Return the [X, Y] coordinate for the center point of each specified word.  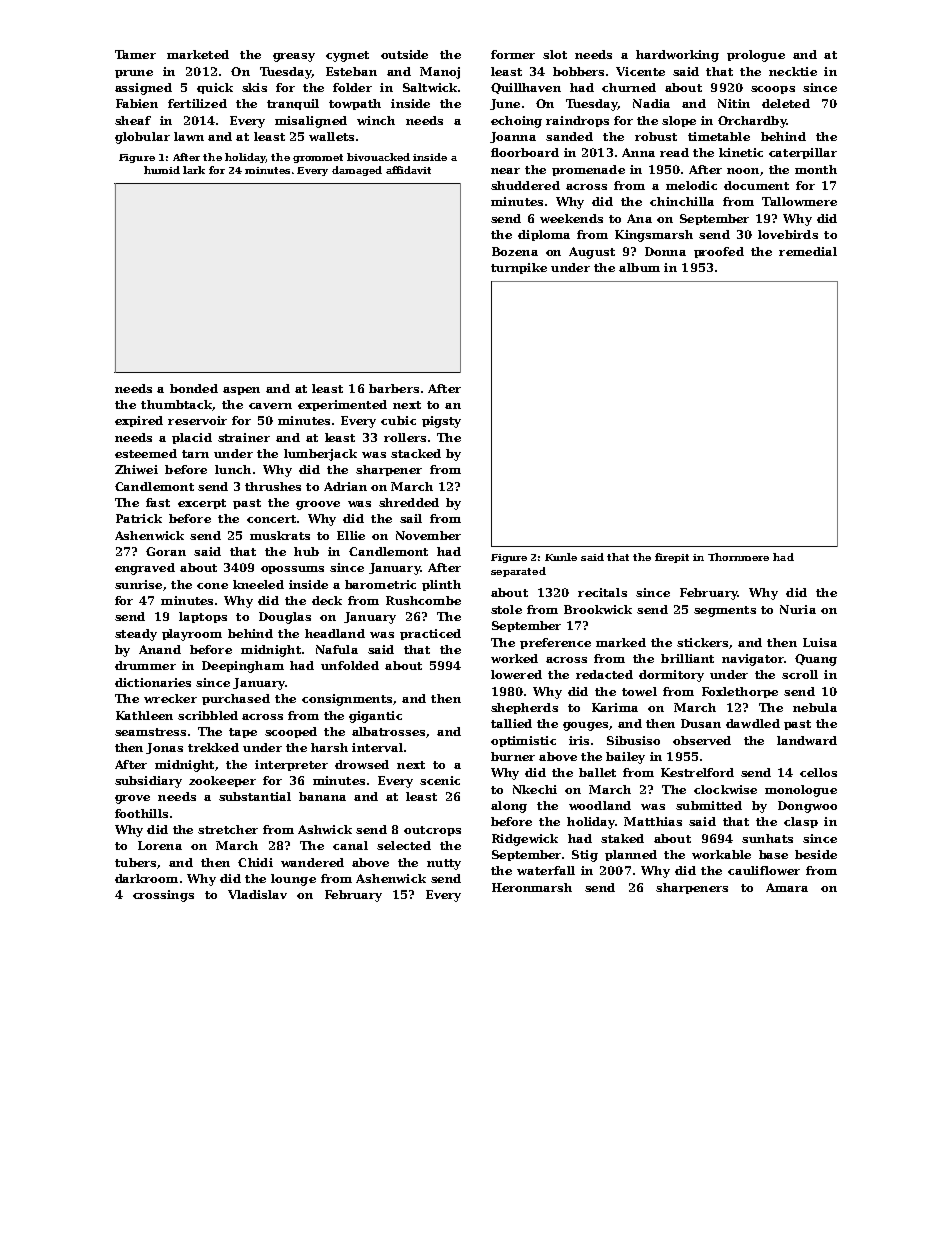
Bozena [515, 251]
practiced [430, 634]
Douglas [285, 618]
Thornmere [738, 557]
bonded [194, 388]
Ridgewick [525, 840]
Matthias [653, 821]
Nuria [798, 609]
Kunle [561, 557]
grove [132, 799]
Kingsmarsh [654, 236]
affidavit [408, 170]
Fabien [137, 103]
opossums [292, 570]
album [639, 267]
